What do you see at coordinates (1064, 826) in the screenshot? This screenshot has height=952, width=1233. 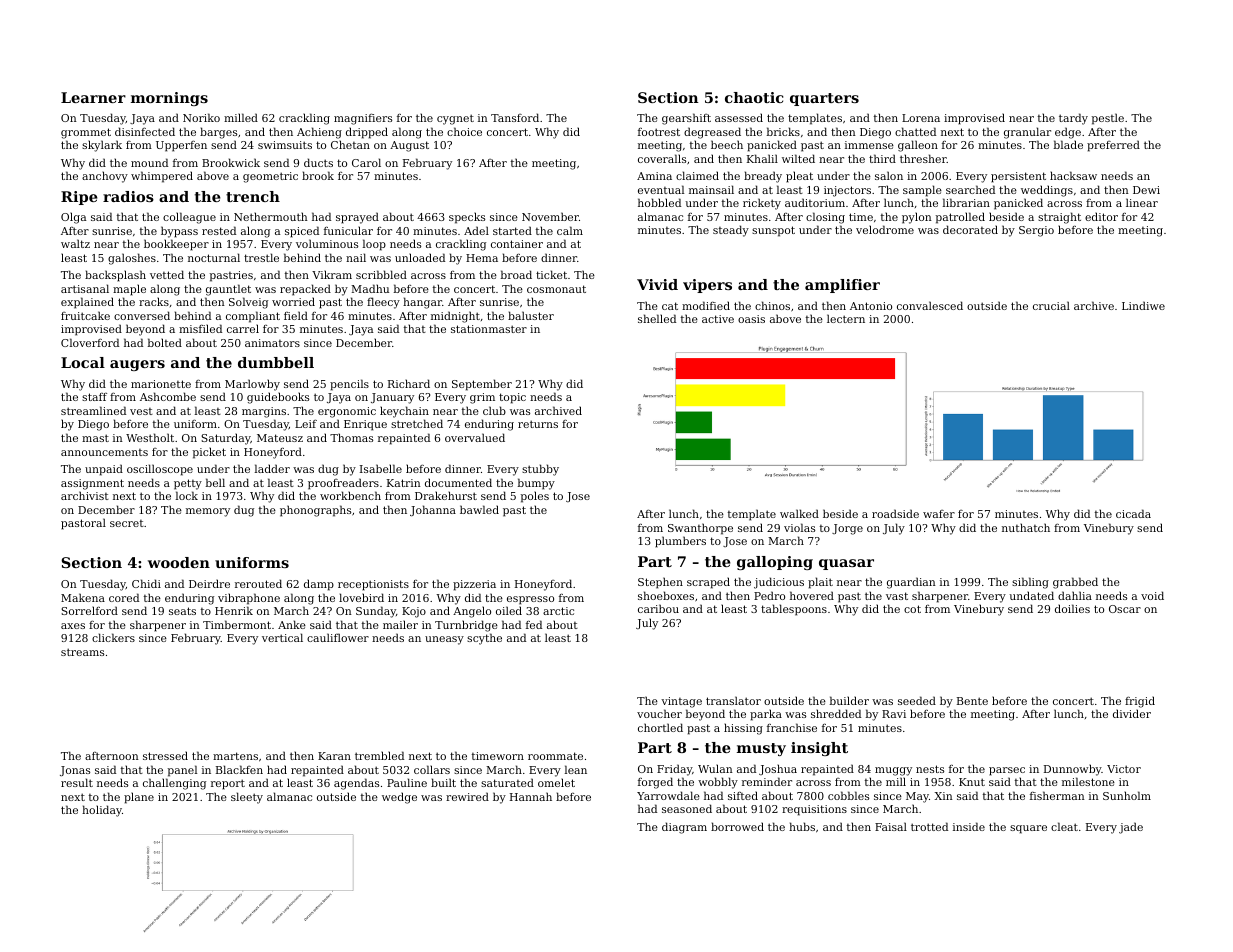 I see `cleat` at bounding box center [1064, 826].
